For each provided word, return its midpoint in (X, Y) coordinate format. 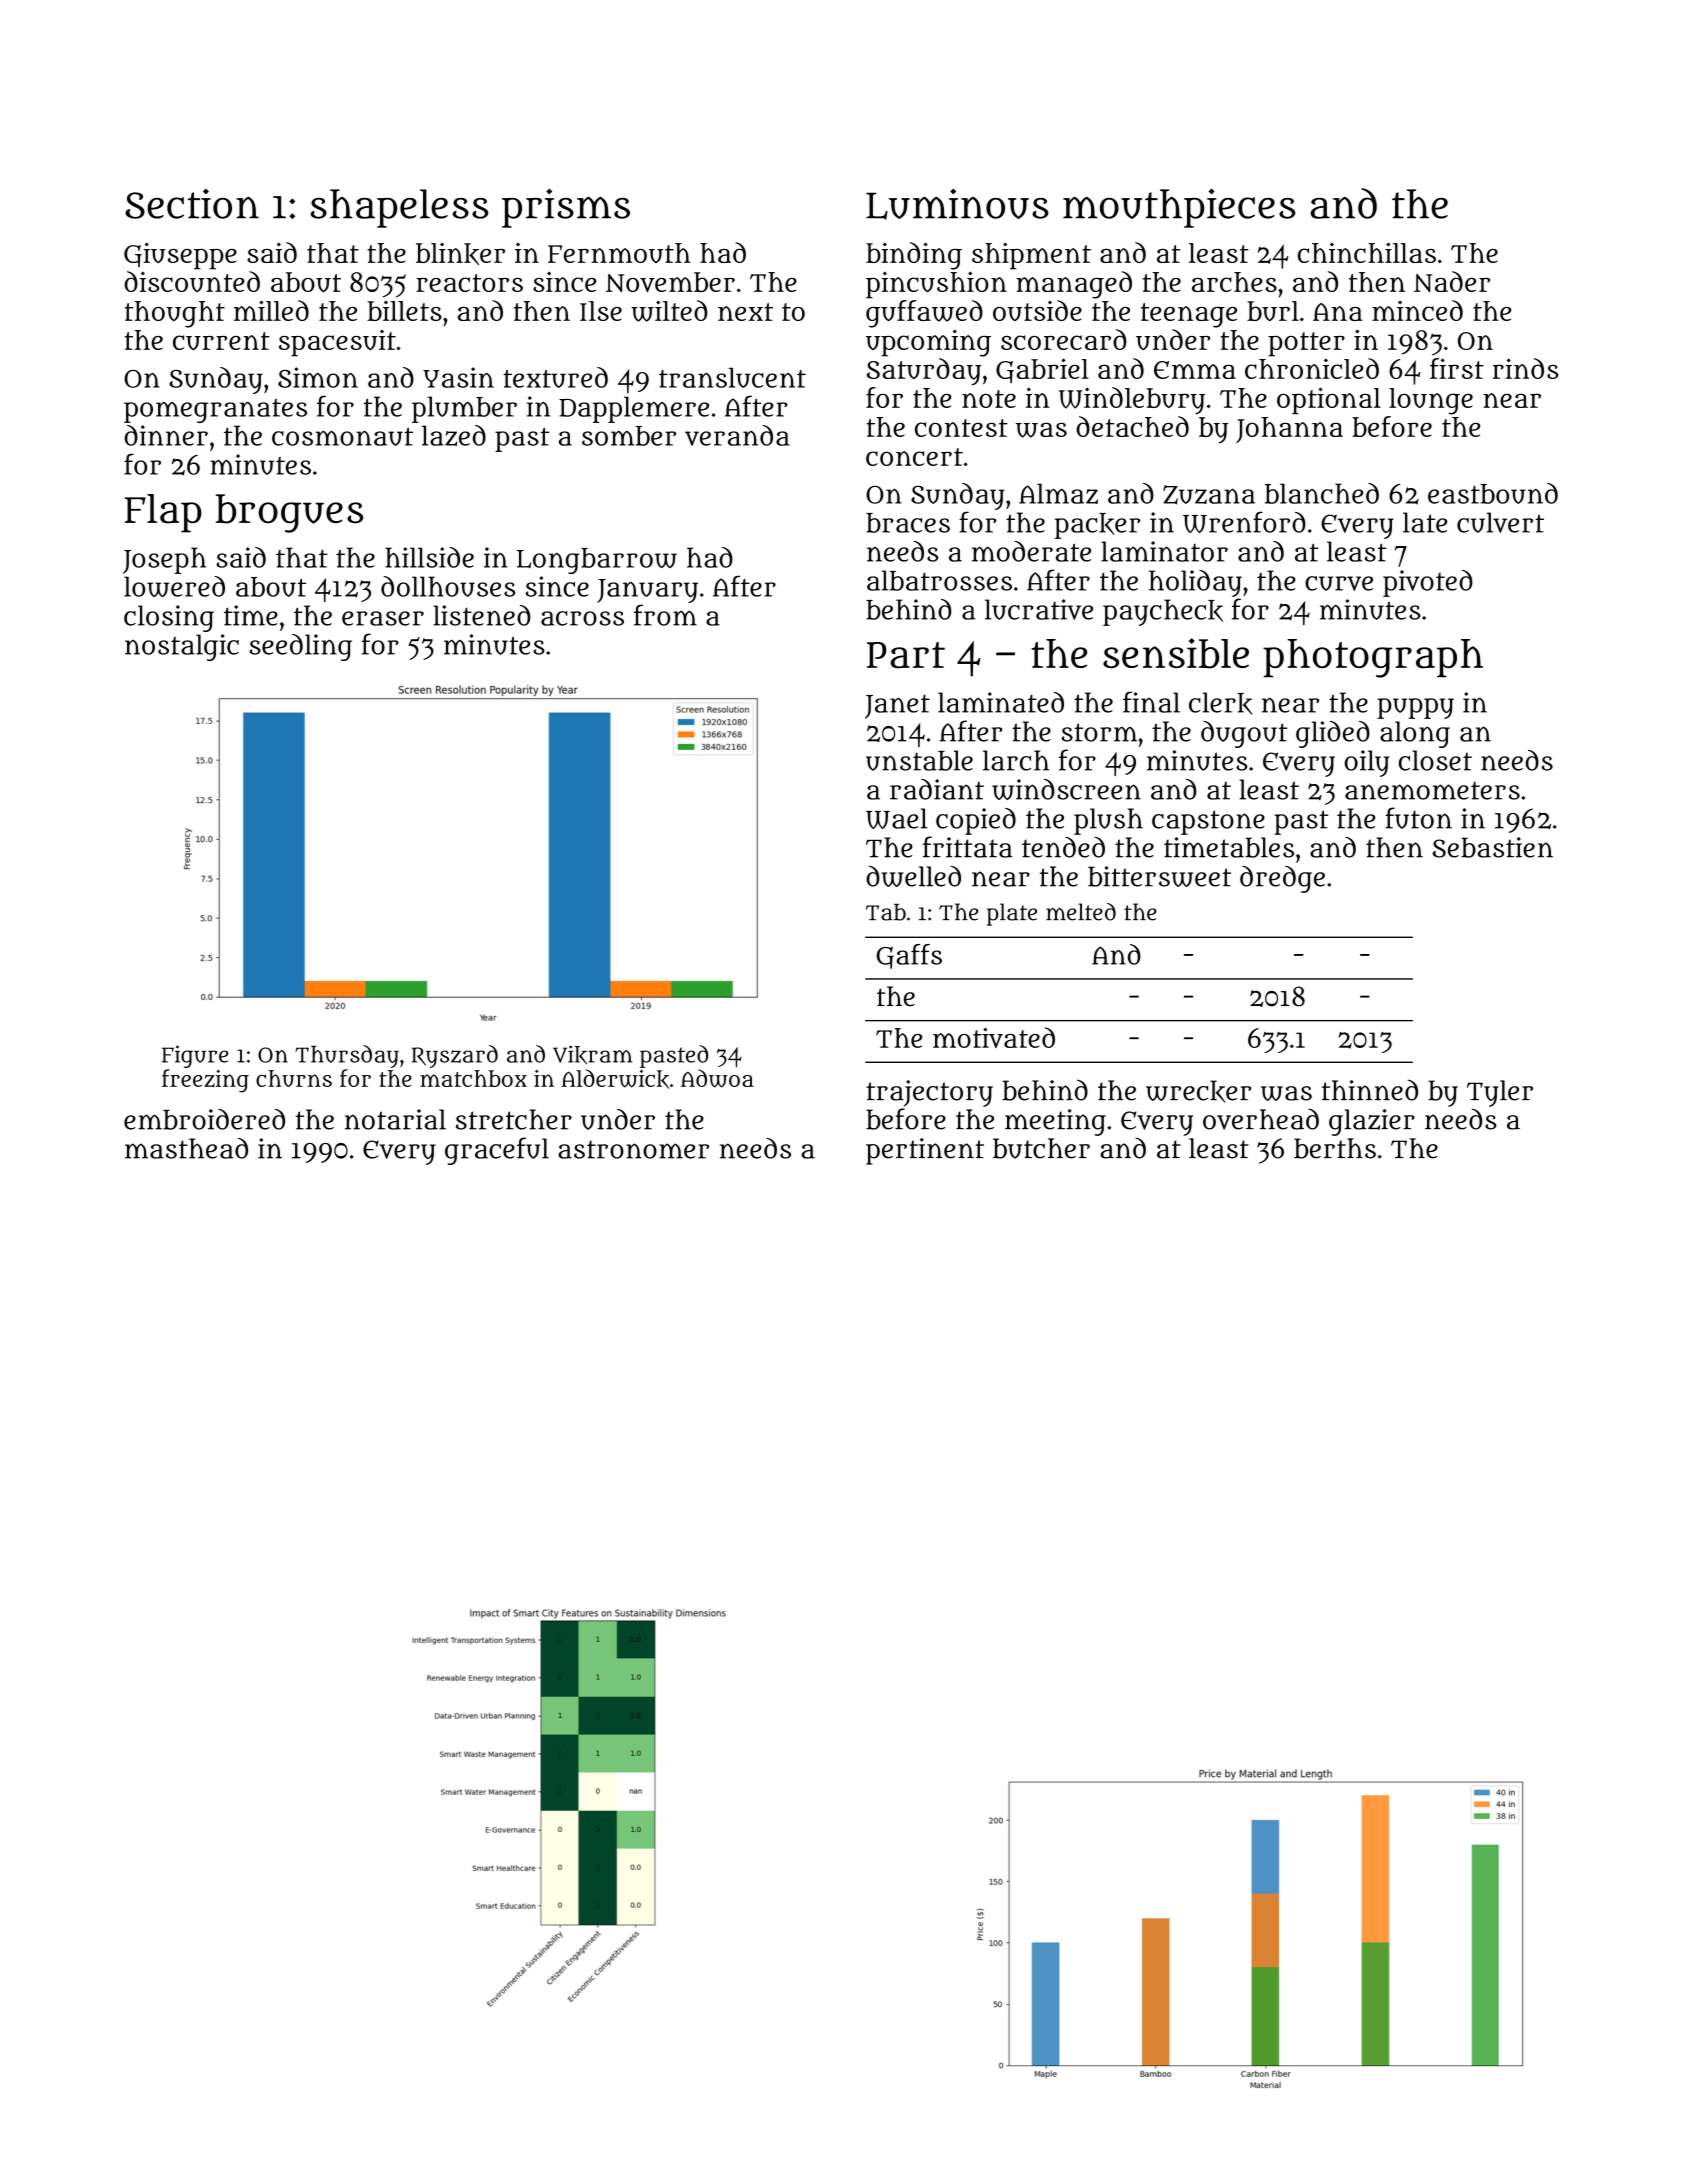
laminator (1164, 551)
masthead (186, 1148)
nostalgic (182, 647)
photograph (1373, 658)
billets (404, 311)
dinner (166, 435)
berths (1335, 1148)
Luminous (957, 204)
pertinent (925, 1151)
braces (908, 523)
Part (906, 655)
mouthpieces (1179, 208)
